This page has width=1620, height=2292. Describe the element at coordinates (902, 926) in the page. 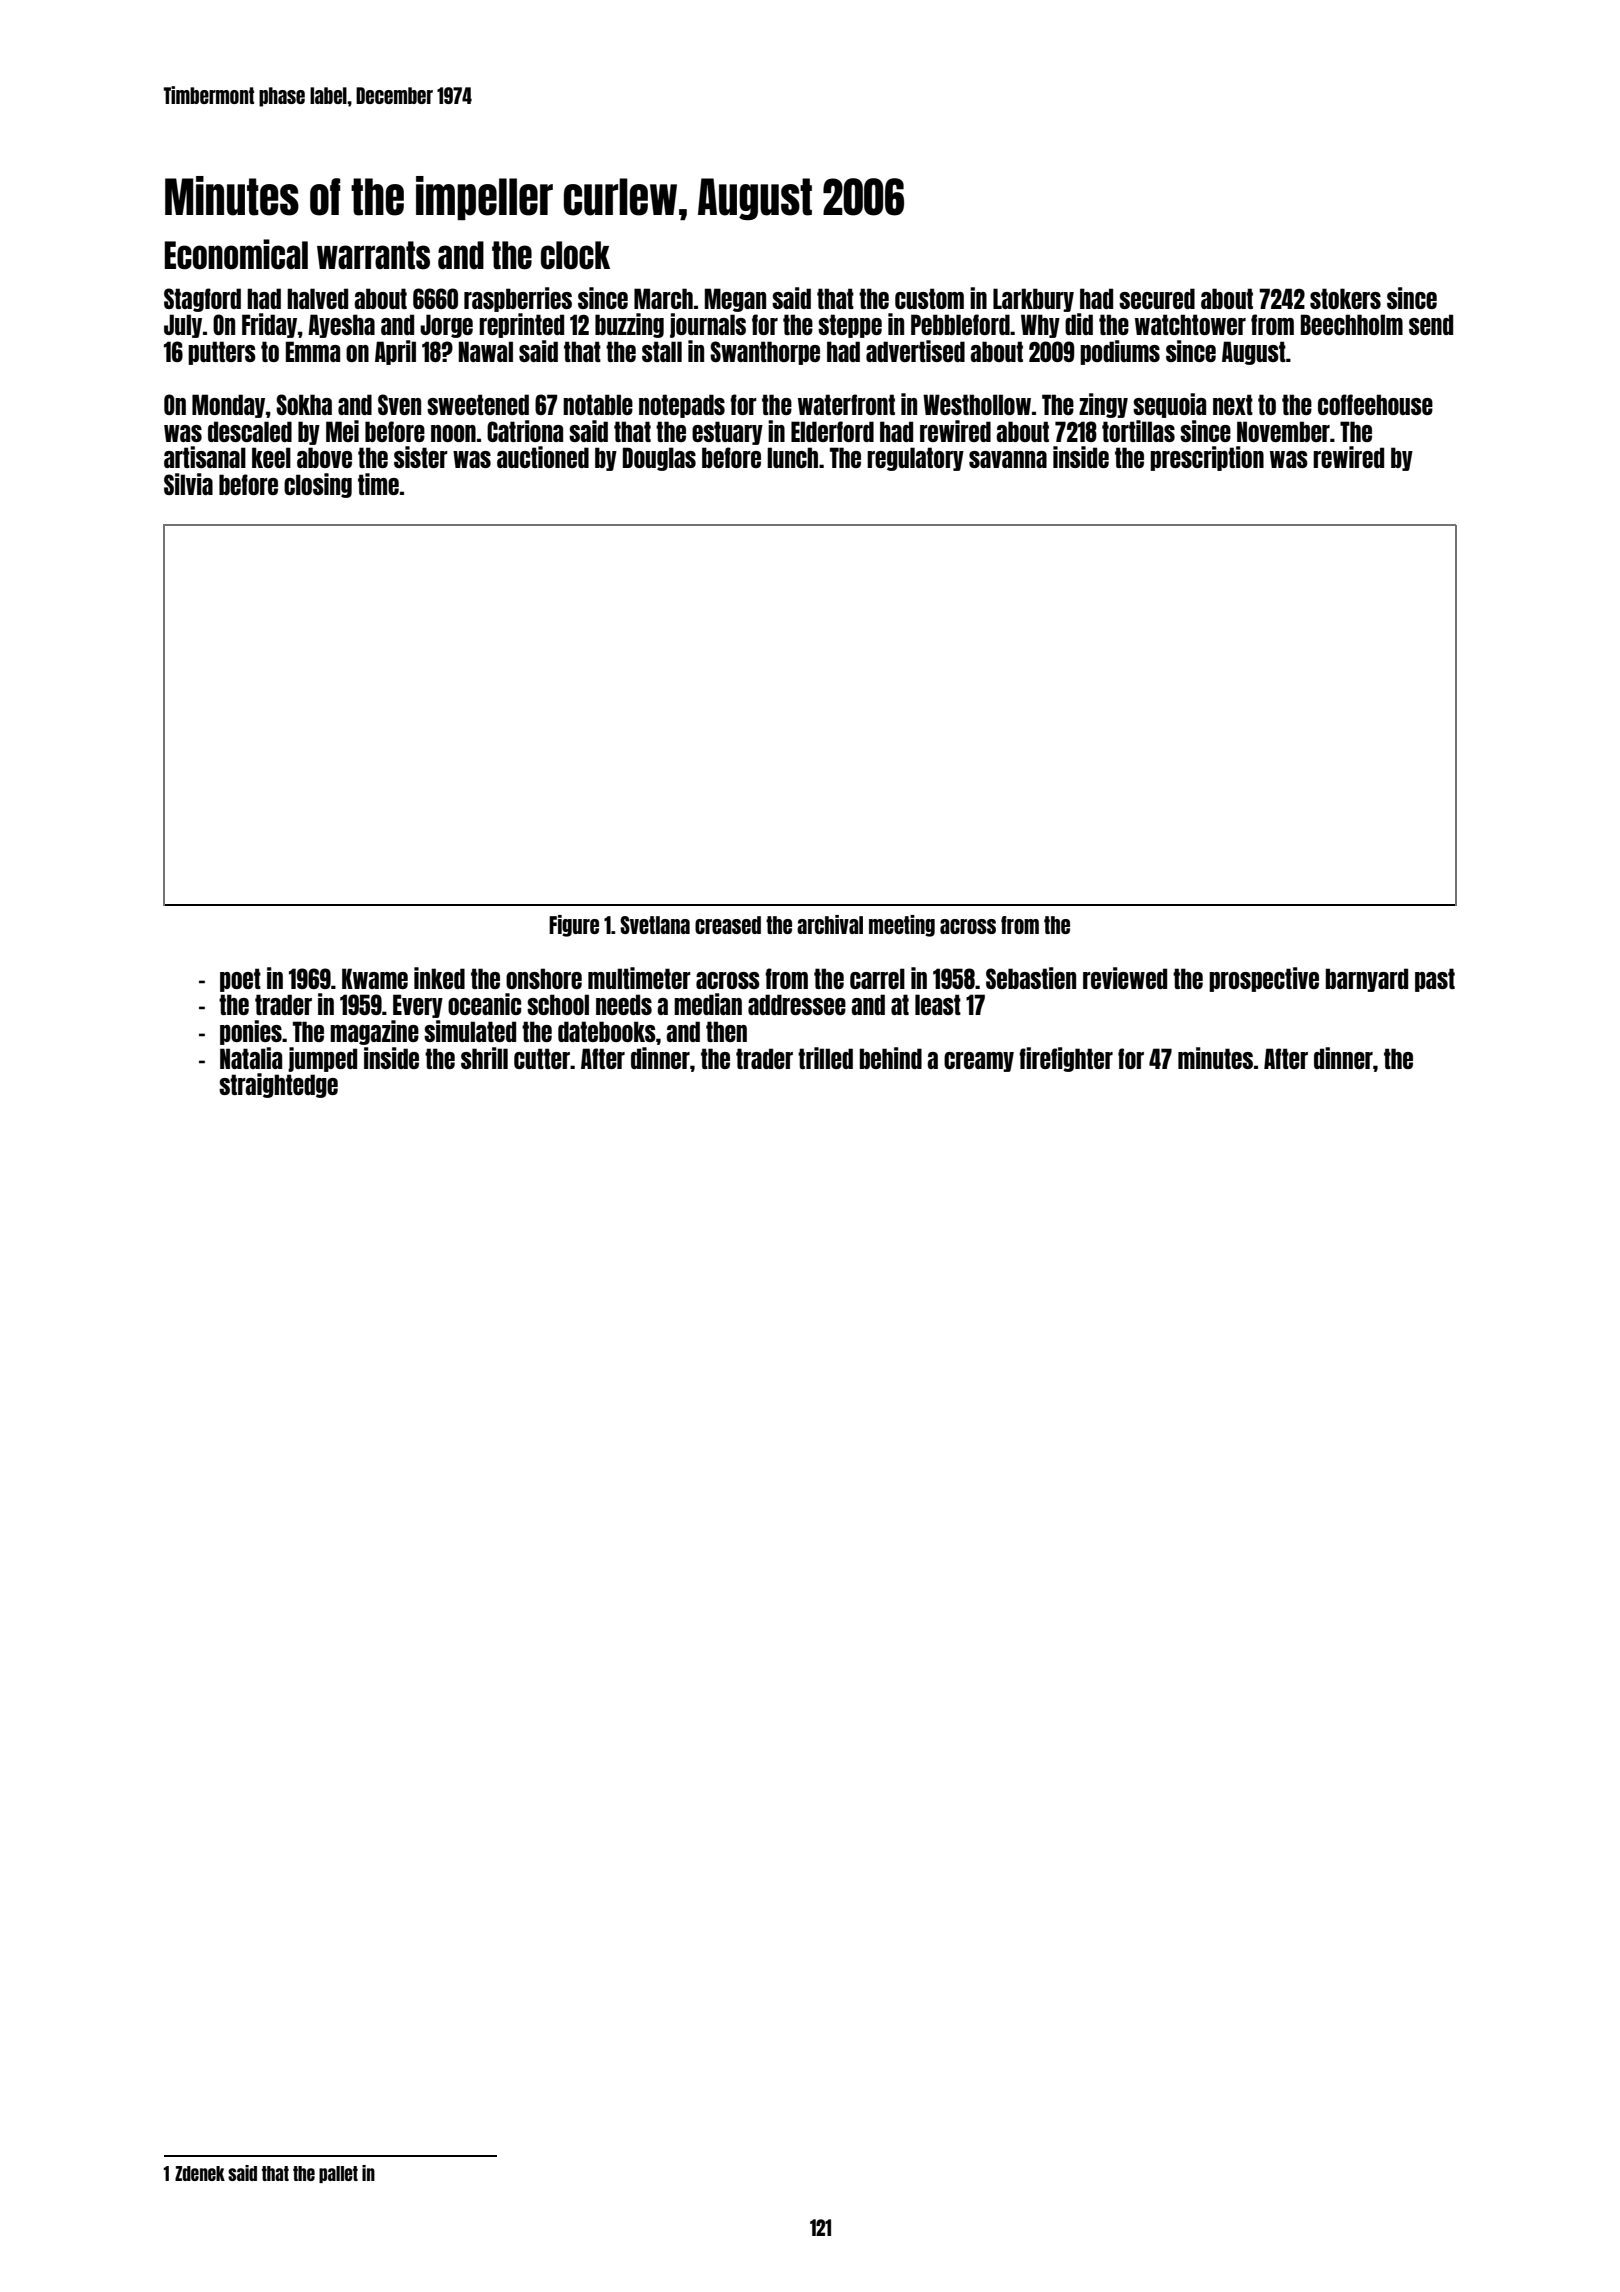

I see `meeting` at that location.
